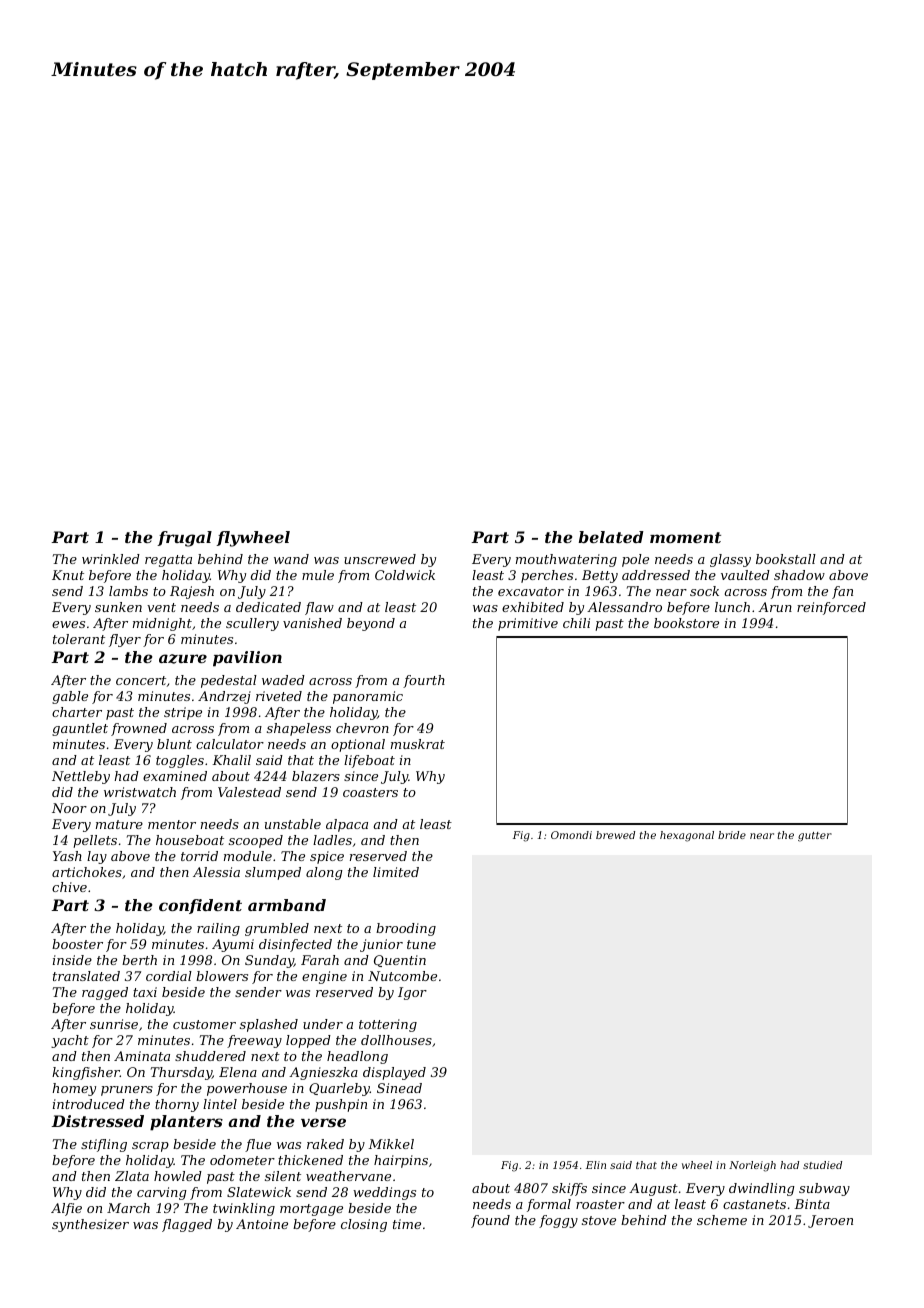 This screenshot has height=1308, width=924. I want to click on chevron, so click(362, 728).
